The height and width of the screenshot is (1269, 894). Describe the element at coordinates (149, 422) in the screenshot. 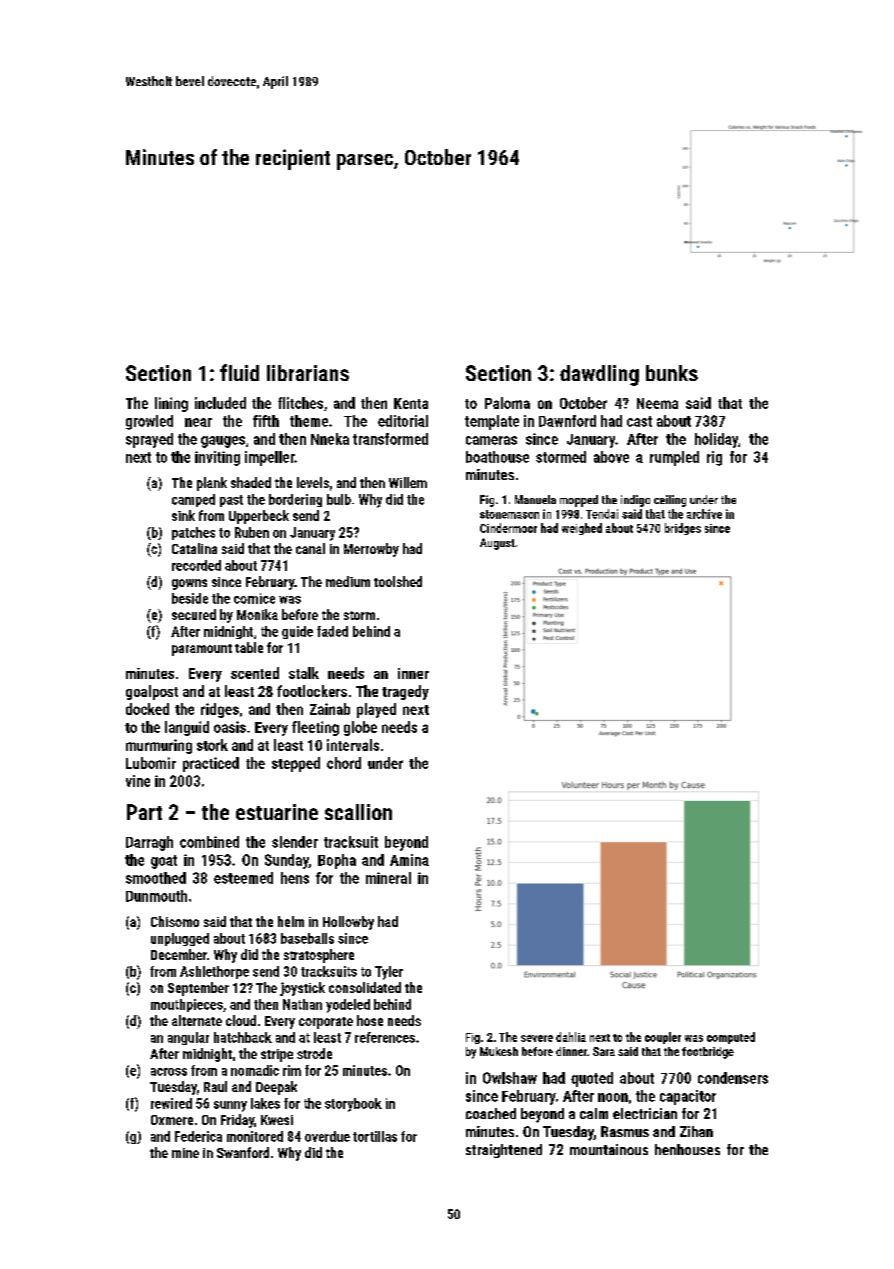

I see `growled` at that location.
